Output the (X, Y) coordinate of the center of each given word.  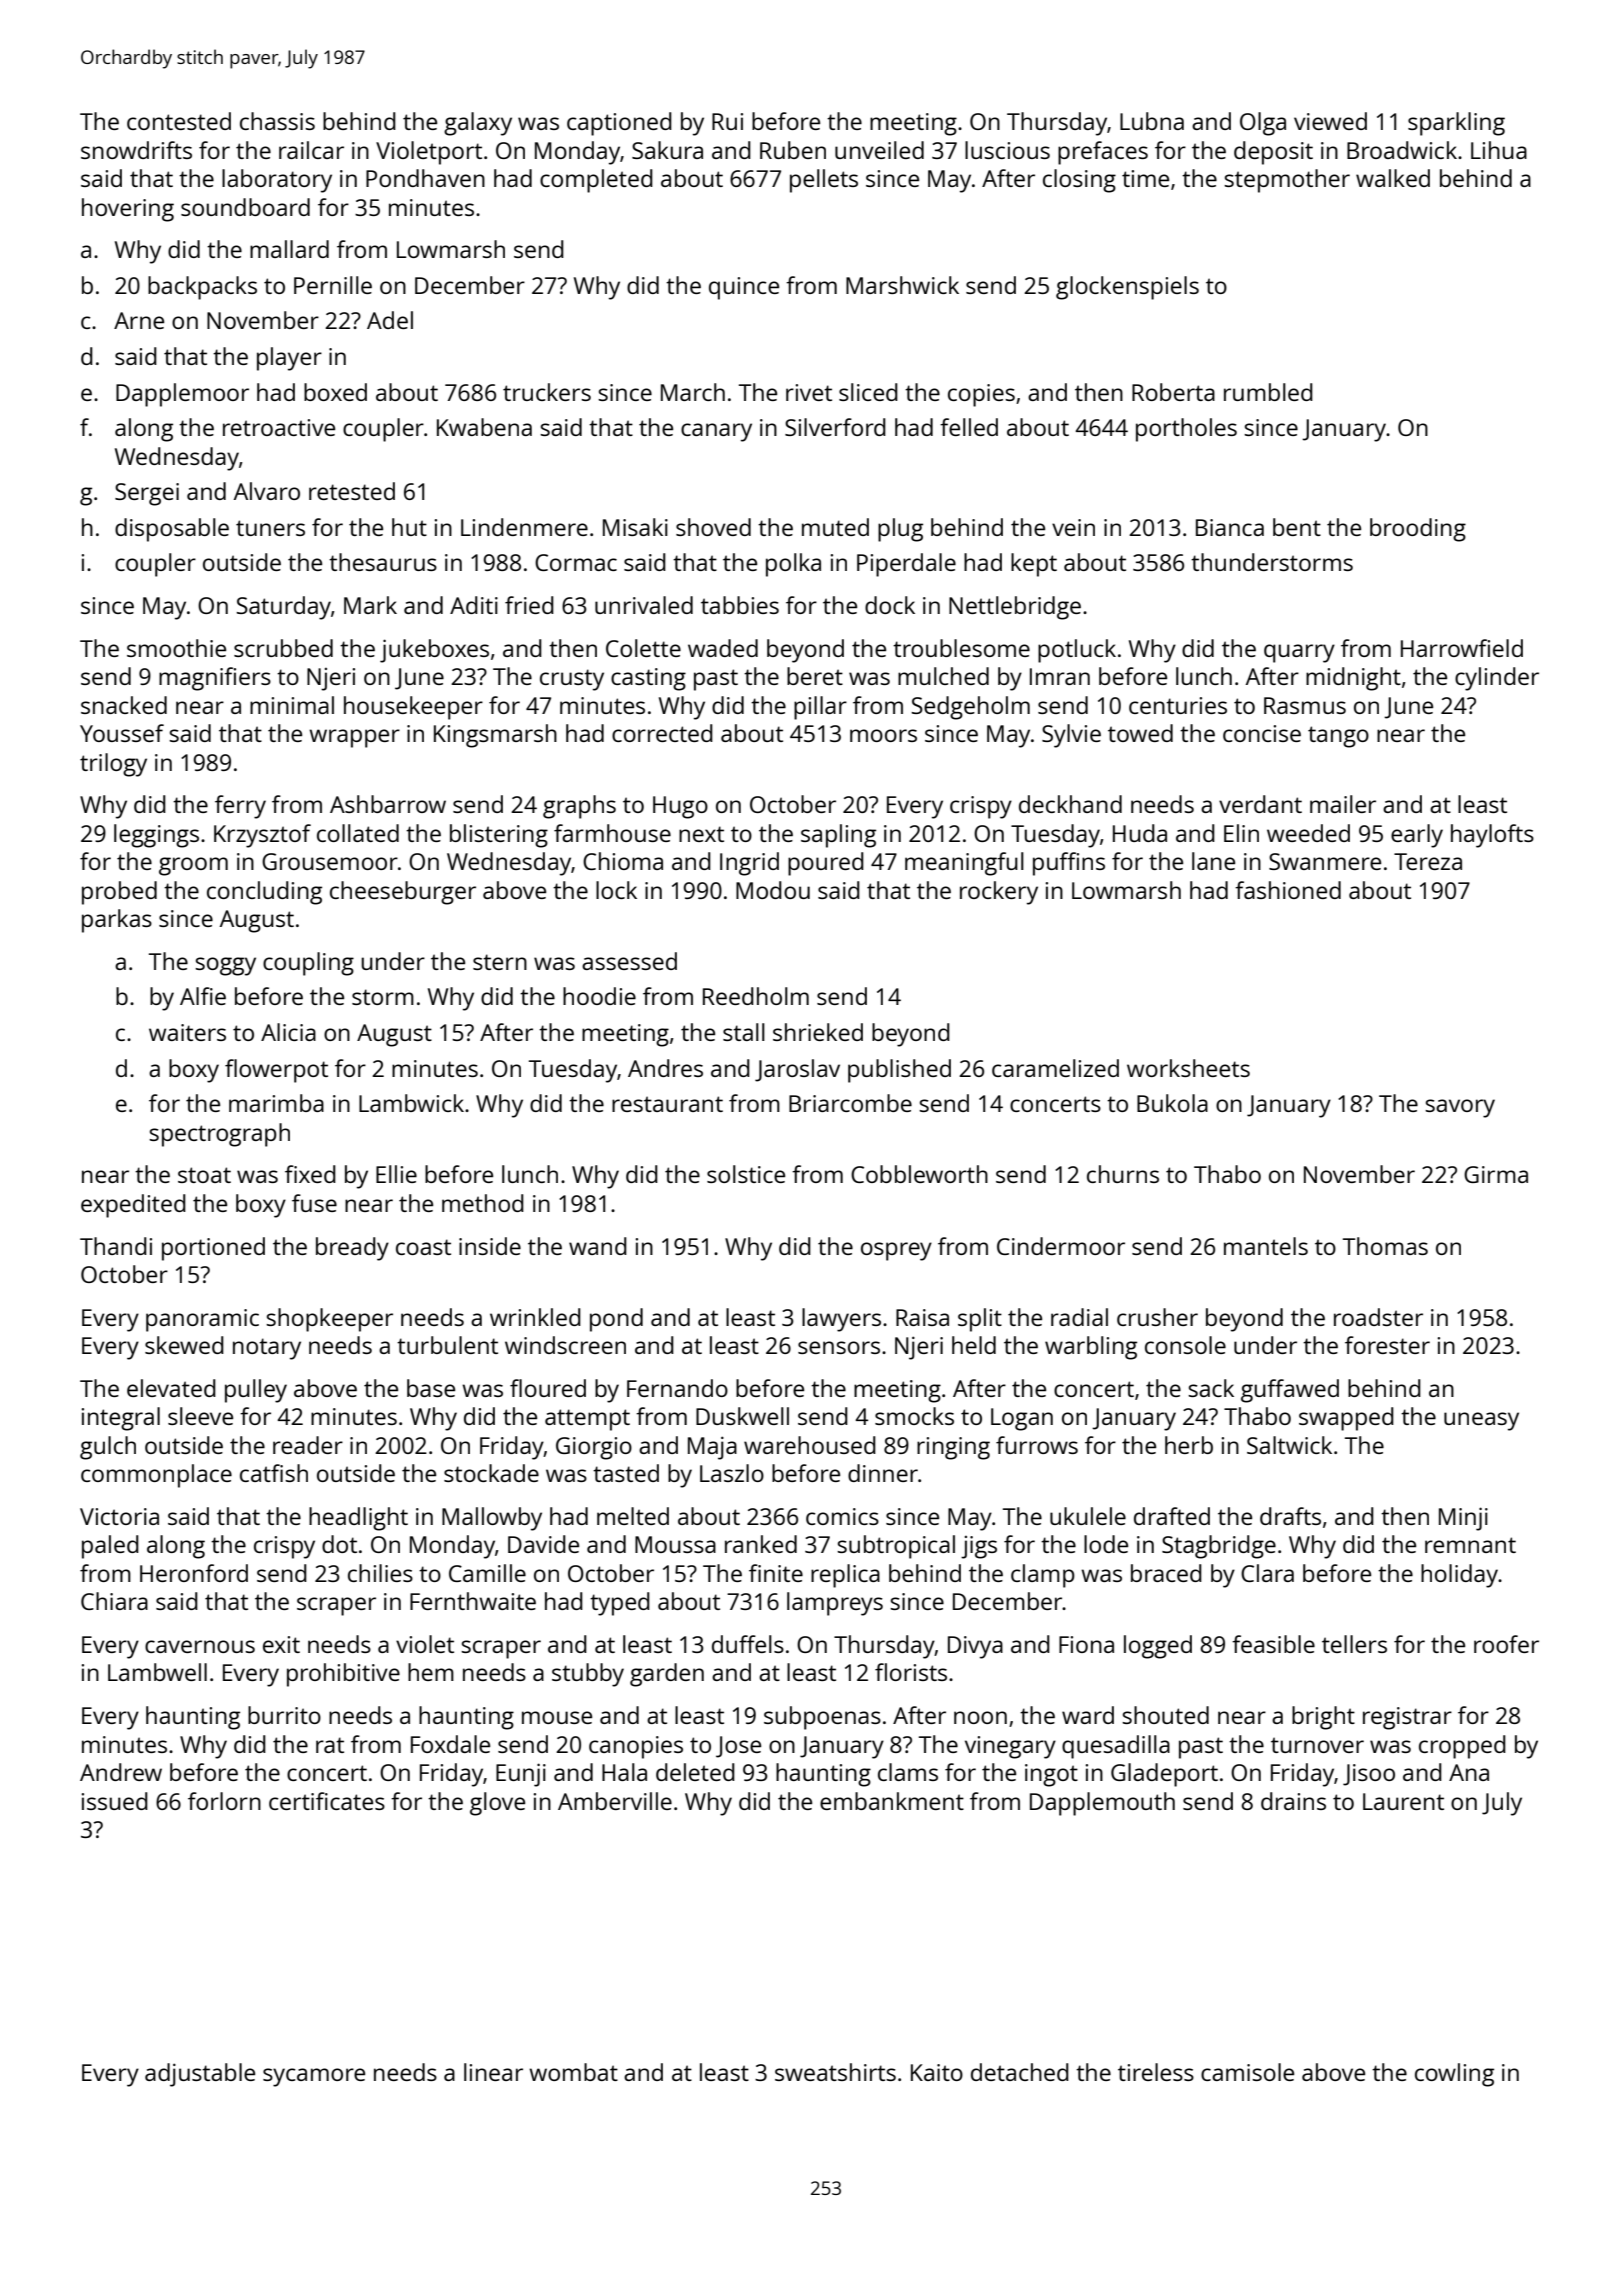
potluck (1077, 651)
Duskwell (742, 1416)
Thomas (1385, 1246)
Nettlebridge (1015, 608)
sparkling (1456, 124)
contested (179, 121)
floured (548, 1388)
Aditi (474, 605)
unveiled (879, 150)
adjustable (200, 2075)
